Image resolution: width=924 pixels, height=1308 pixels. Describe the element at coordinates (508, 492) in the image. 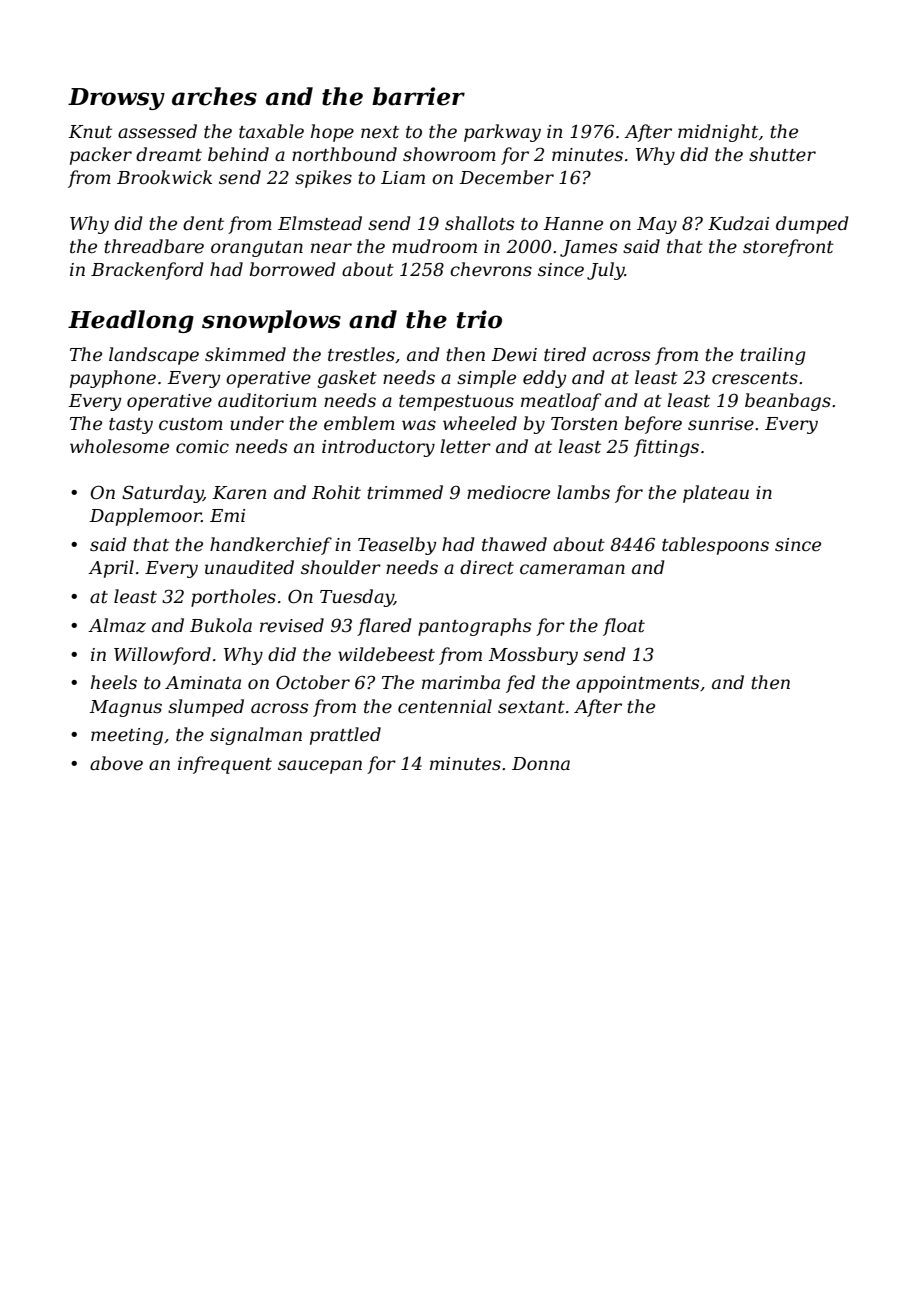

I see `mediocre` at that location.
